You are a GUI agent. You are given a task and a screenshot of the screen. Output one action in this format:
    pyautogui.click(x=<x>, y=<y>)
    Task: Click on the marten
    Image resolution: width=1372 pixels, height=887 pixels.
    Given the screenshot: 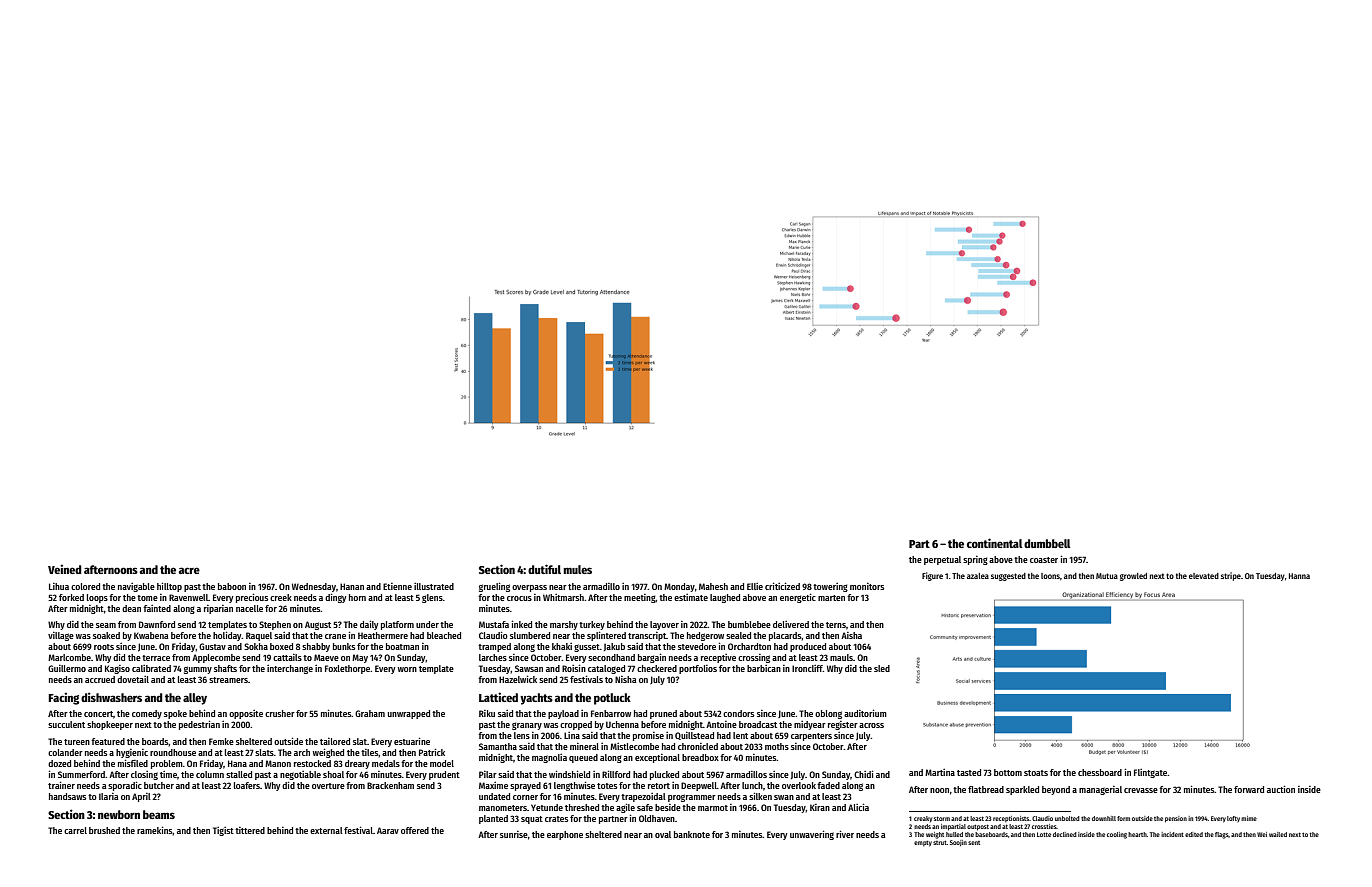 What is the action you would take?
    pyautogui.click(x=831, y=598)
